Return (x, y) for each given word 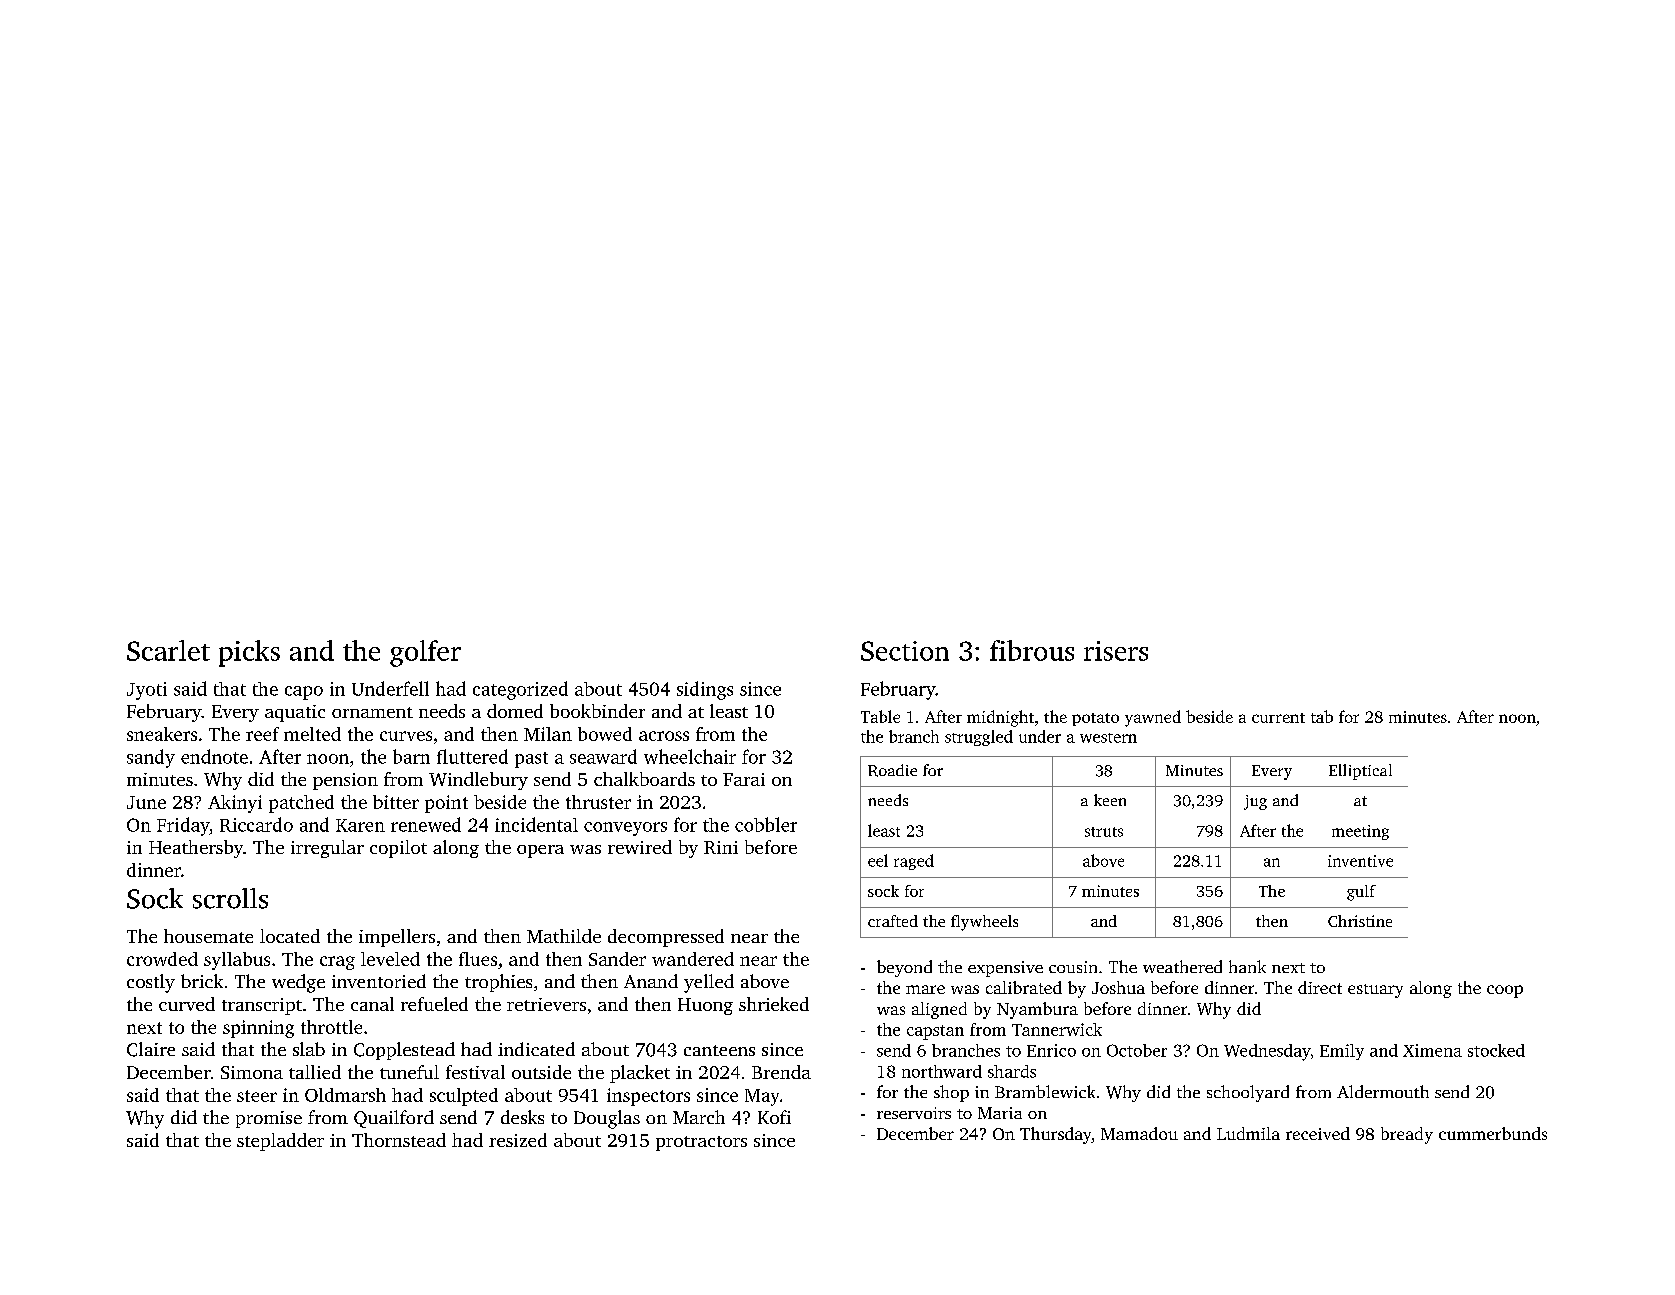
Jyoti (147, 691)
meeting (1360, 832)
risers (1116, 651)
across (664, 736)
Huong (705, 1006)
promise (269, 1119)
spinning (258, 1029)
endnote (214, 756)
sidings (705, 690)
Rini (721, 847)
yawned (1153, 718)
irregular (327, 849)
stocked (1496, 1050)
